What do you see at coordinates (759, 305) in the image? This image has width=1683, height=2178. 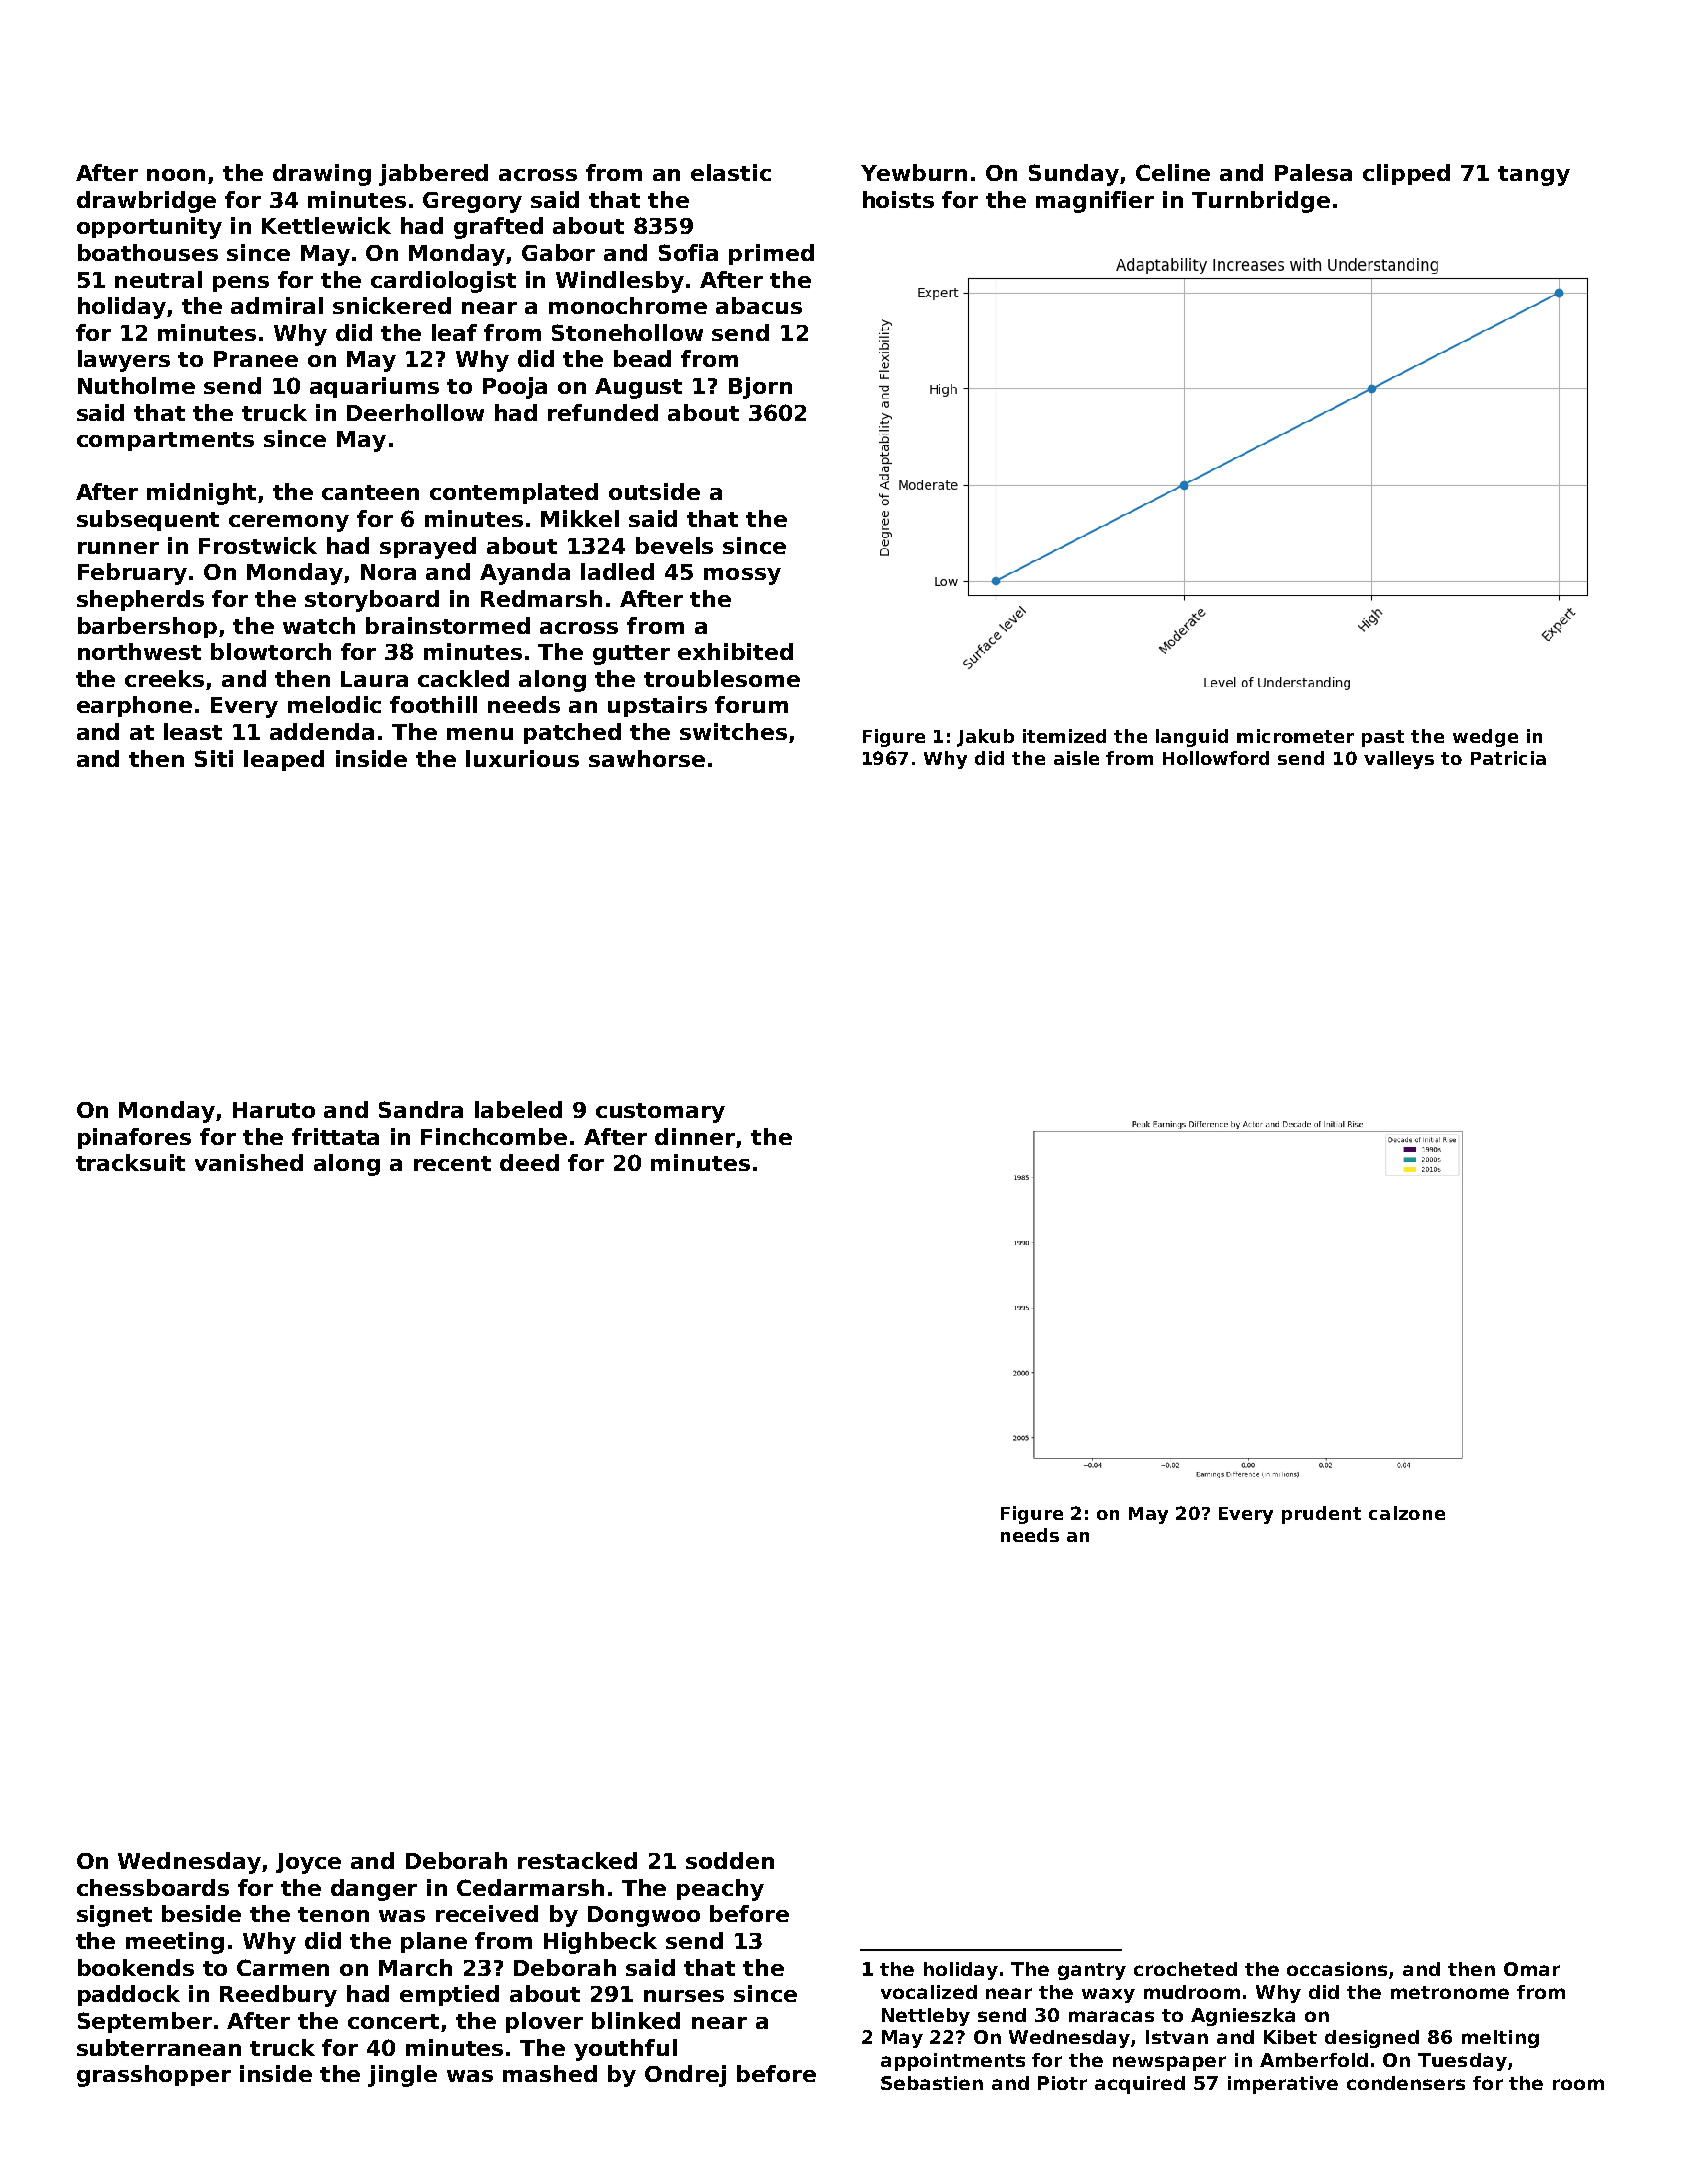 I see `abacus` at bounding box center [759, 305].
